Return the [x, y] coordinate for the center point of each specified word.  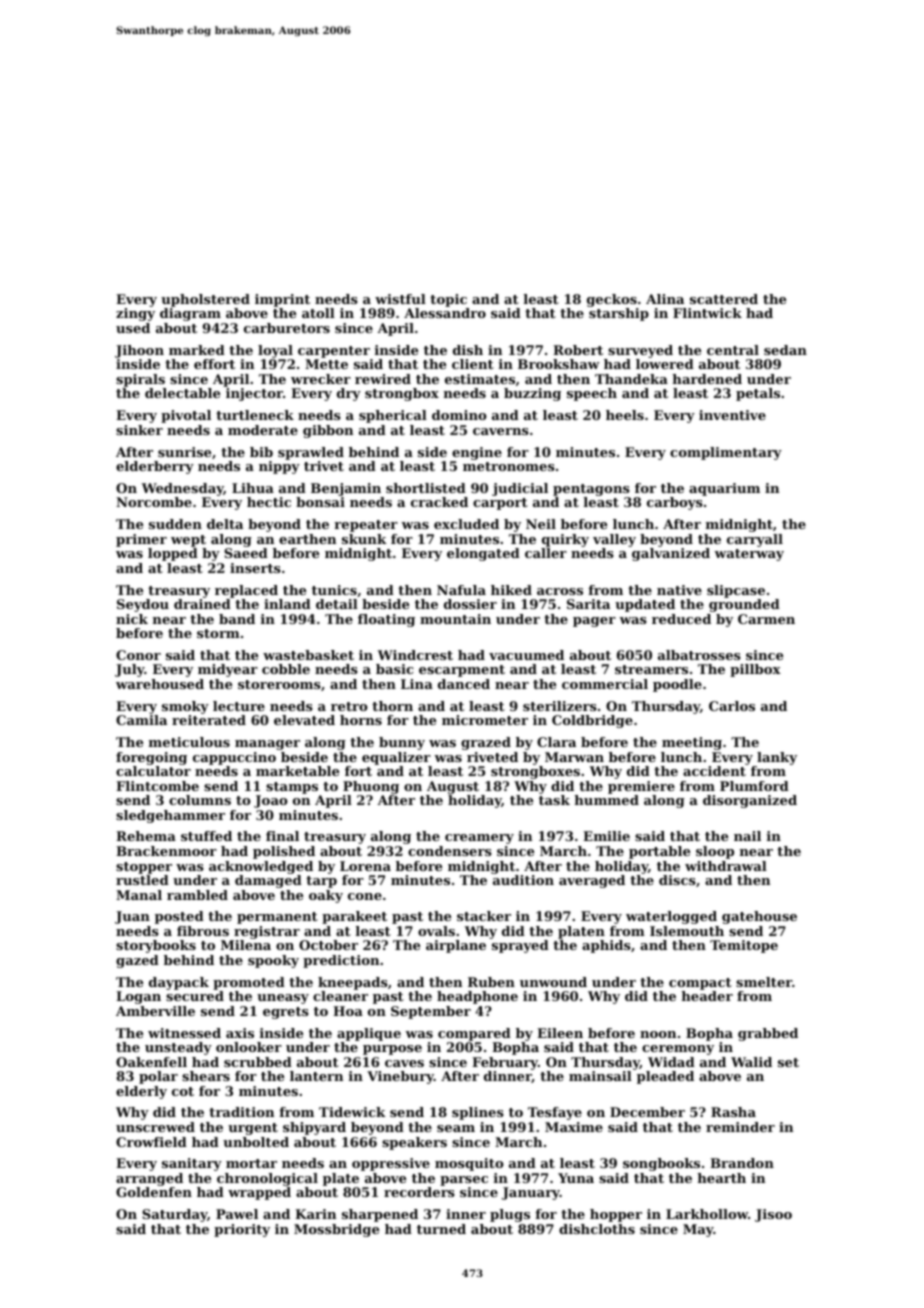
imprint [282, 300]
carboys [675, 503]
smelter [764, 982]
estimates [480, 379]
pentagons [591, 490]
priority [242, 1230]
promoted [249, 983]
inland [287, 604]
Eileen [560, 1033]
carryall [755, 540]
